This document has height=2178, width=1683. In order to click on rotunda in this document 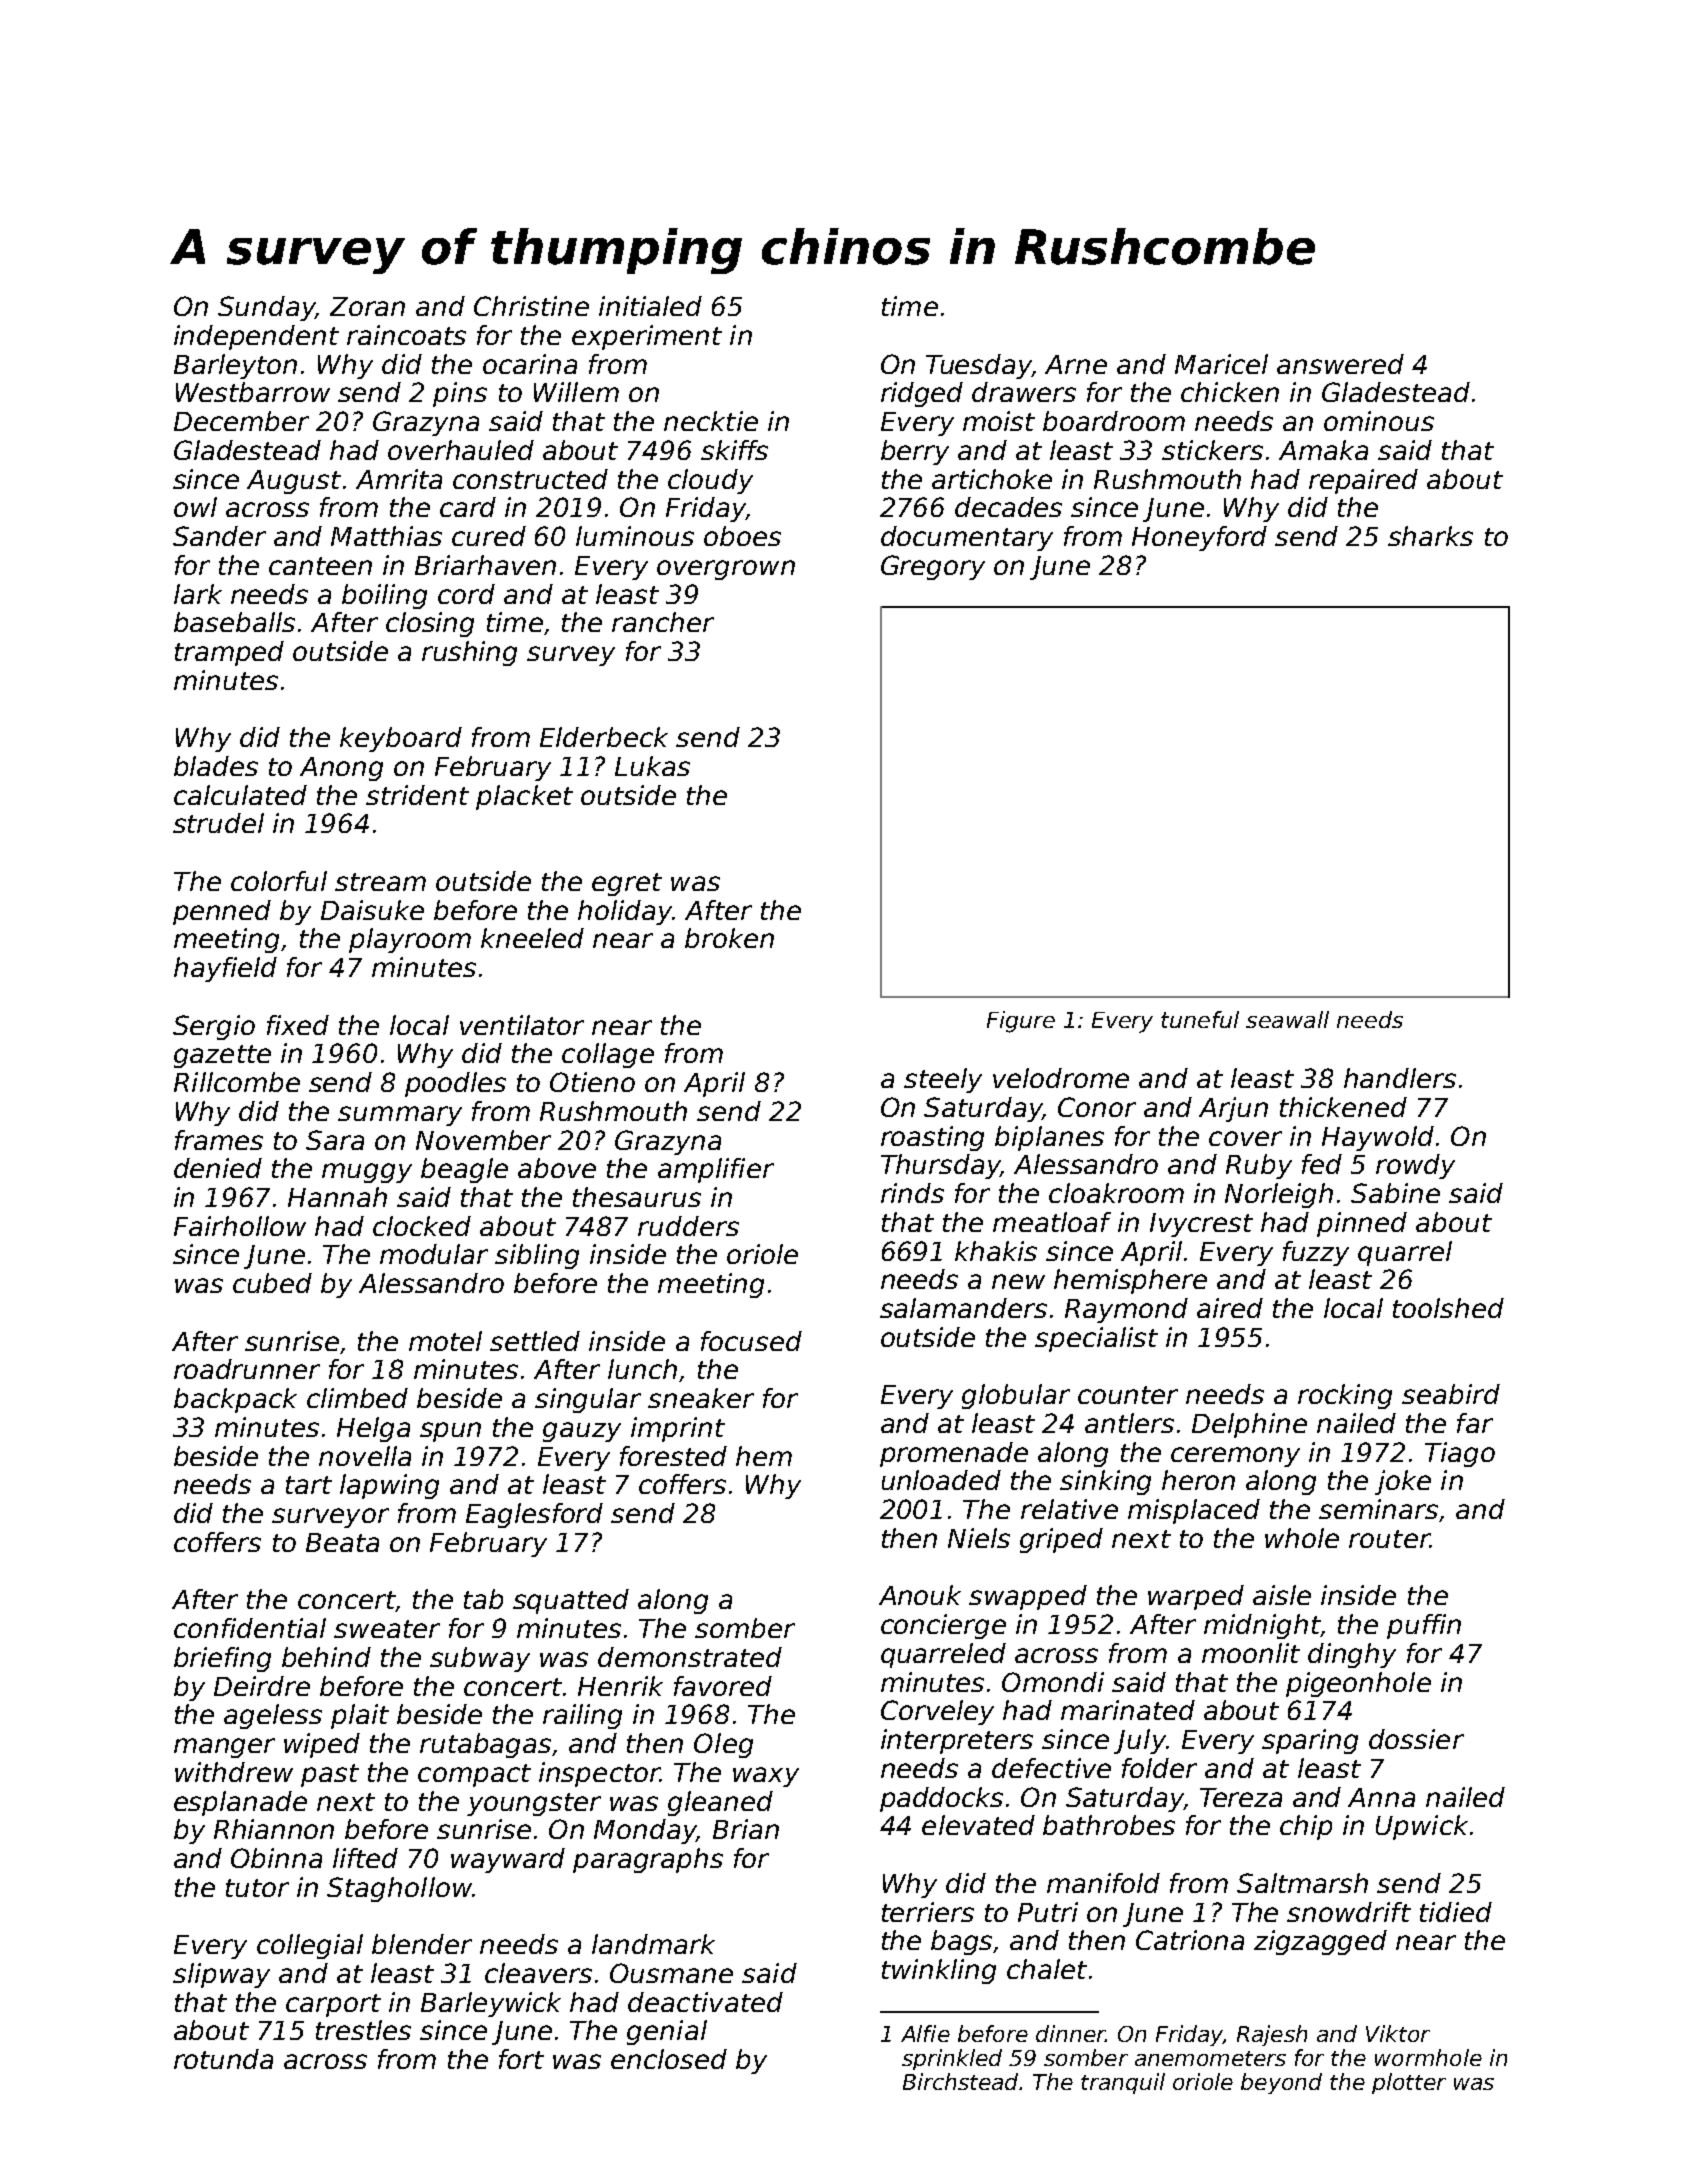, I will do `click(223, 2059)`.
